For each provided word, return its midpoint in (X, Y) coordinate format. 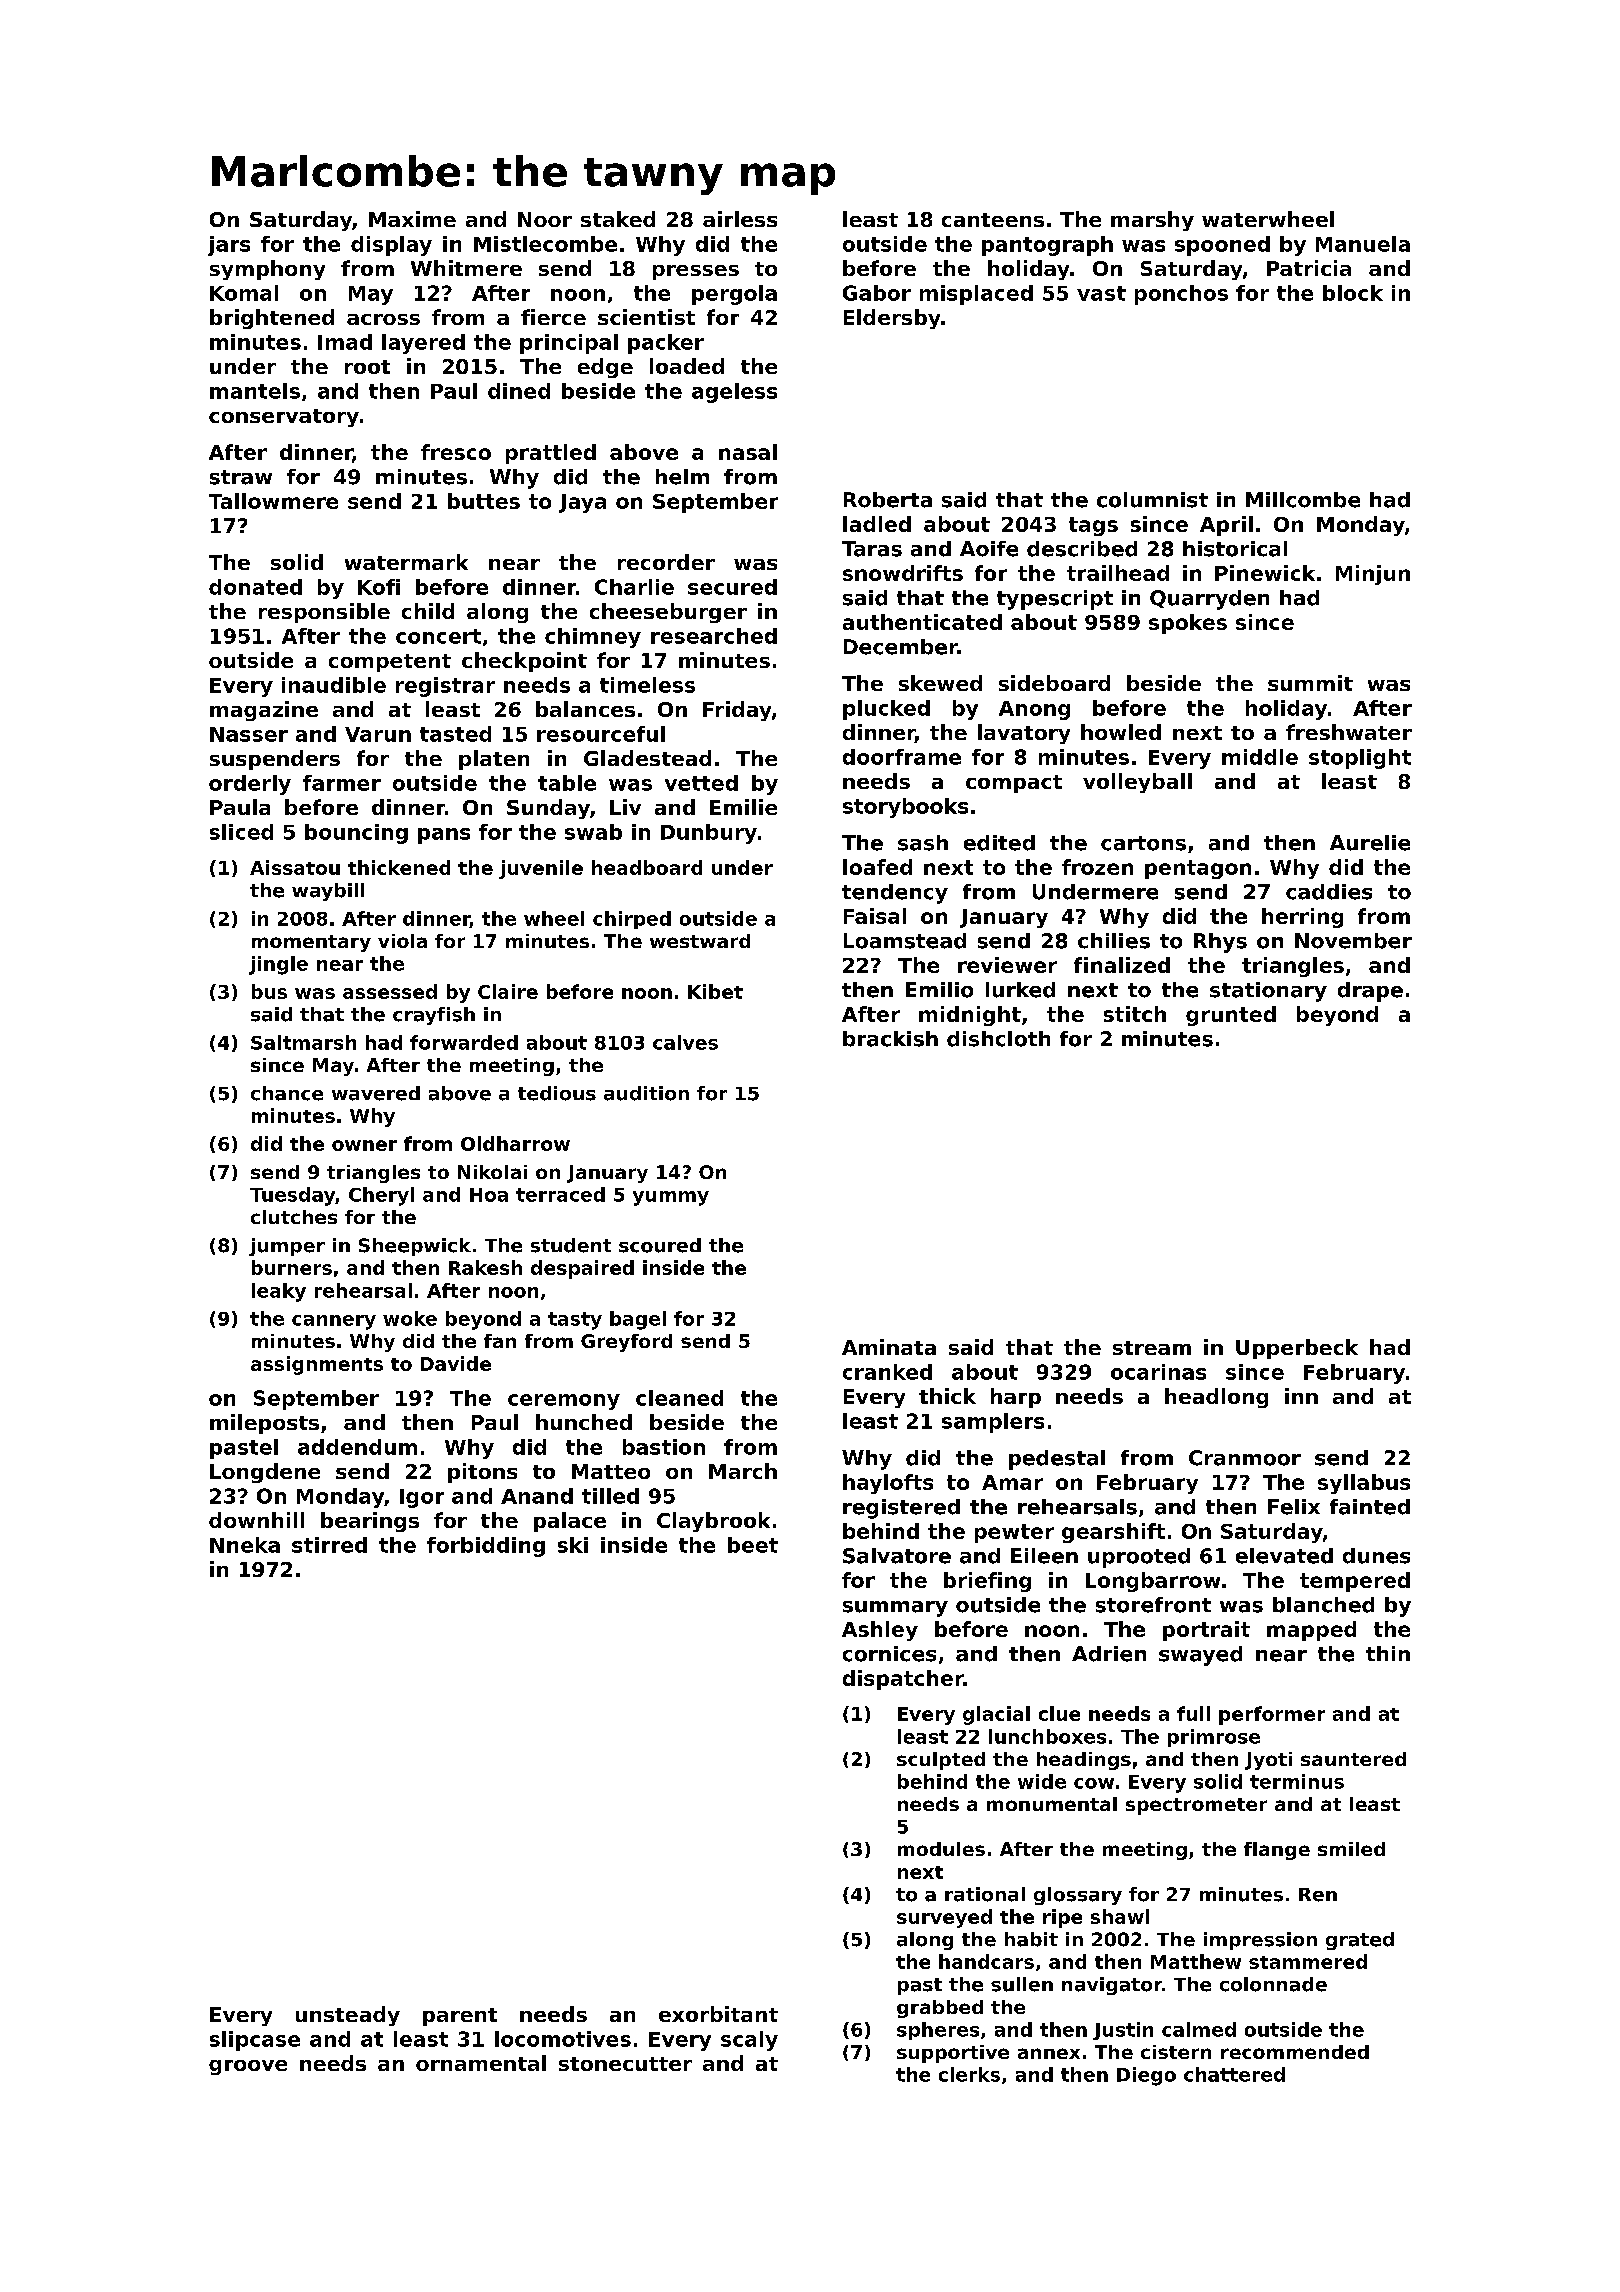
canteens (993, 220)
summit (1310, 683)
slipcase (255, 2041)
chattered (1234, 2074)
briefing (987, 1582)
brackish (890, 1039)
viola (402, 941)
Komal (244, 293)
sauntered (1353, 1759)
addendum (357, 1447)
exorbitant (718, 2014)
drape (1370, 992)
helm (682, 477)
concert (438, 636)
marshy (1152, 221)
